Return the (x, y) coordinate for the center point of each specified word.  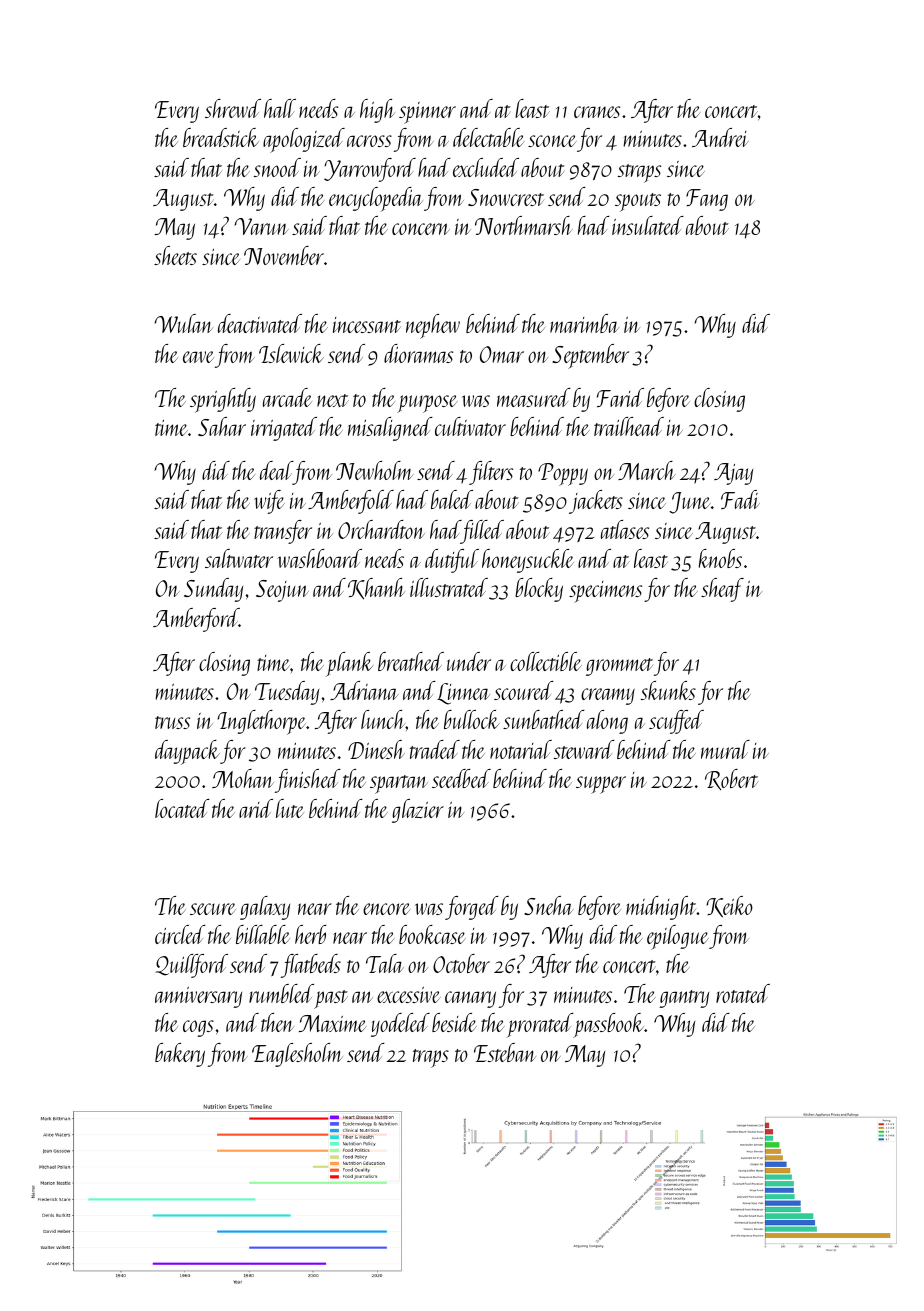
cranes (597, 112)
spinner (427, 113)
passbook (609, 1025)
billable (263, 934)
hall (280, 108)
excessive (409, 995)
